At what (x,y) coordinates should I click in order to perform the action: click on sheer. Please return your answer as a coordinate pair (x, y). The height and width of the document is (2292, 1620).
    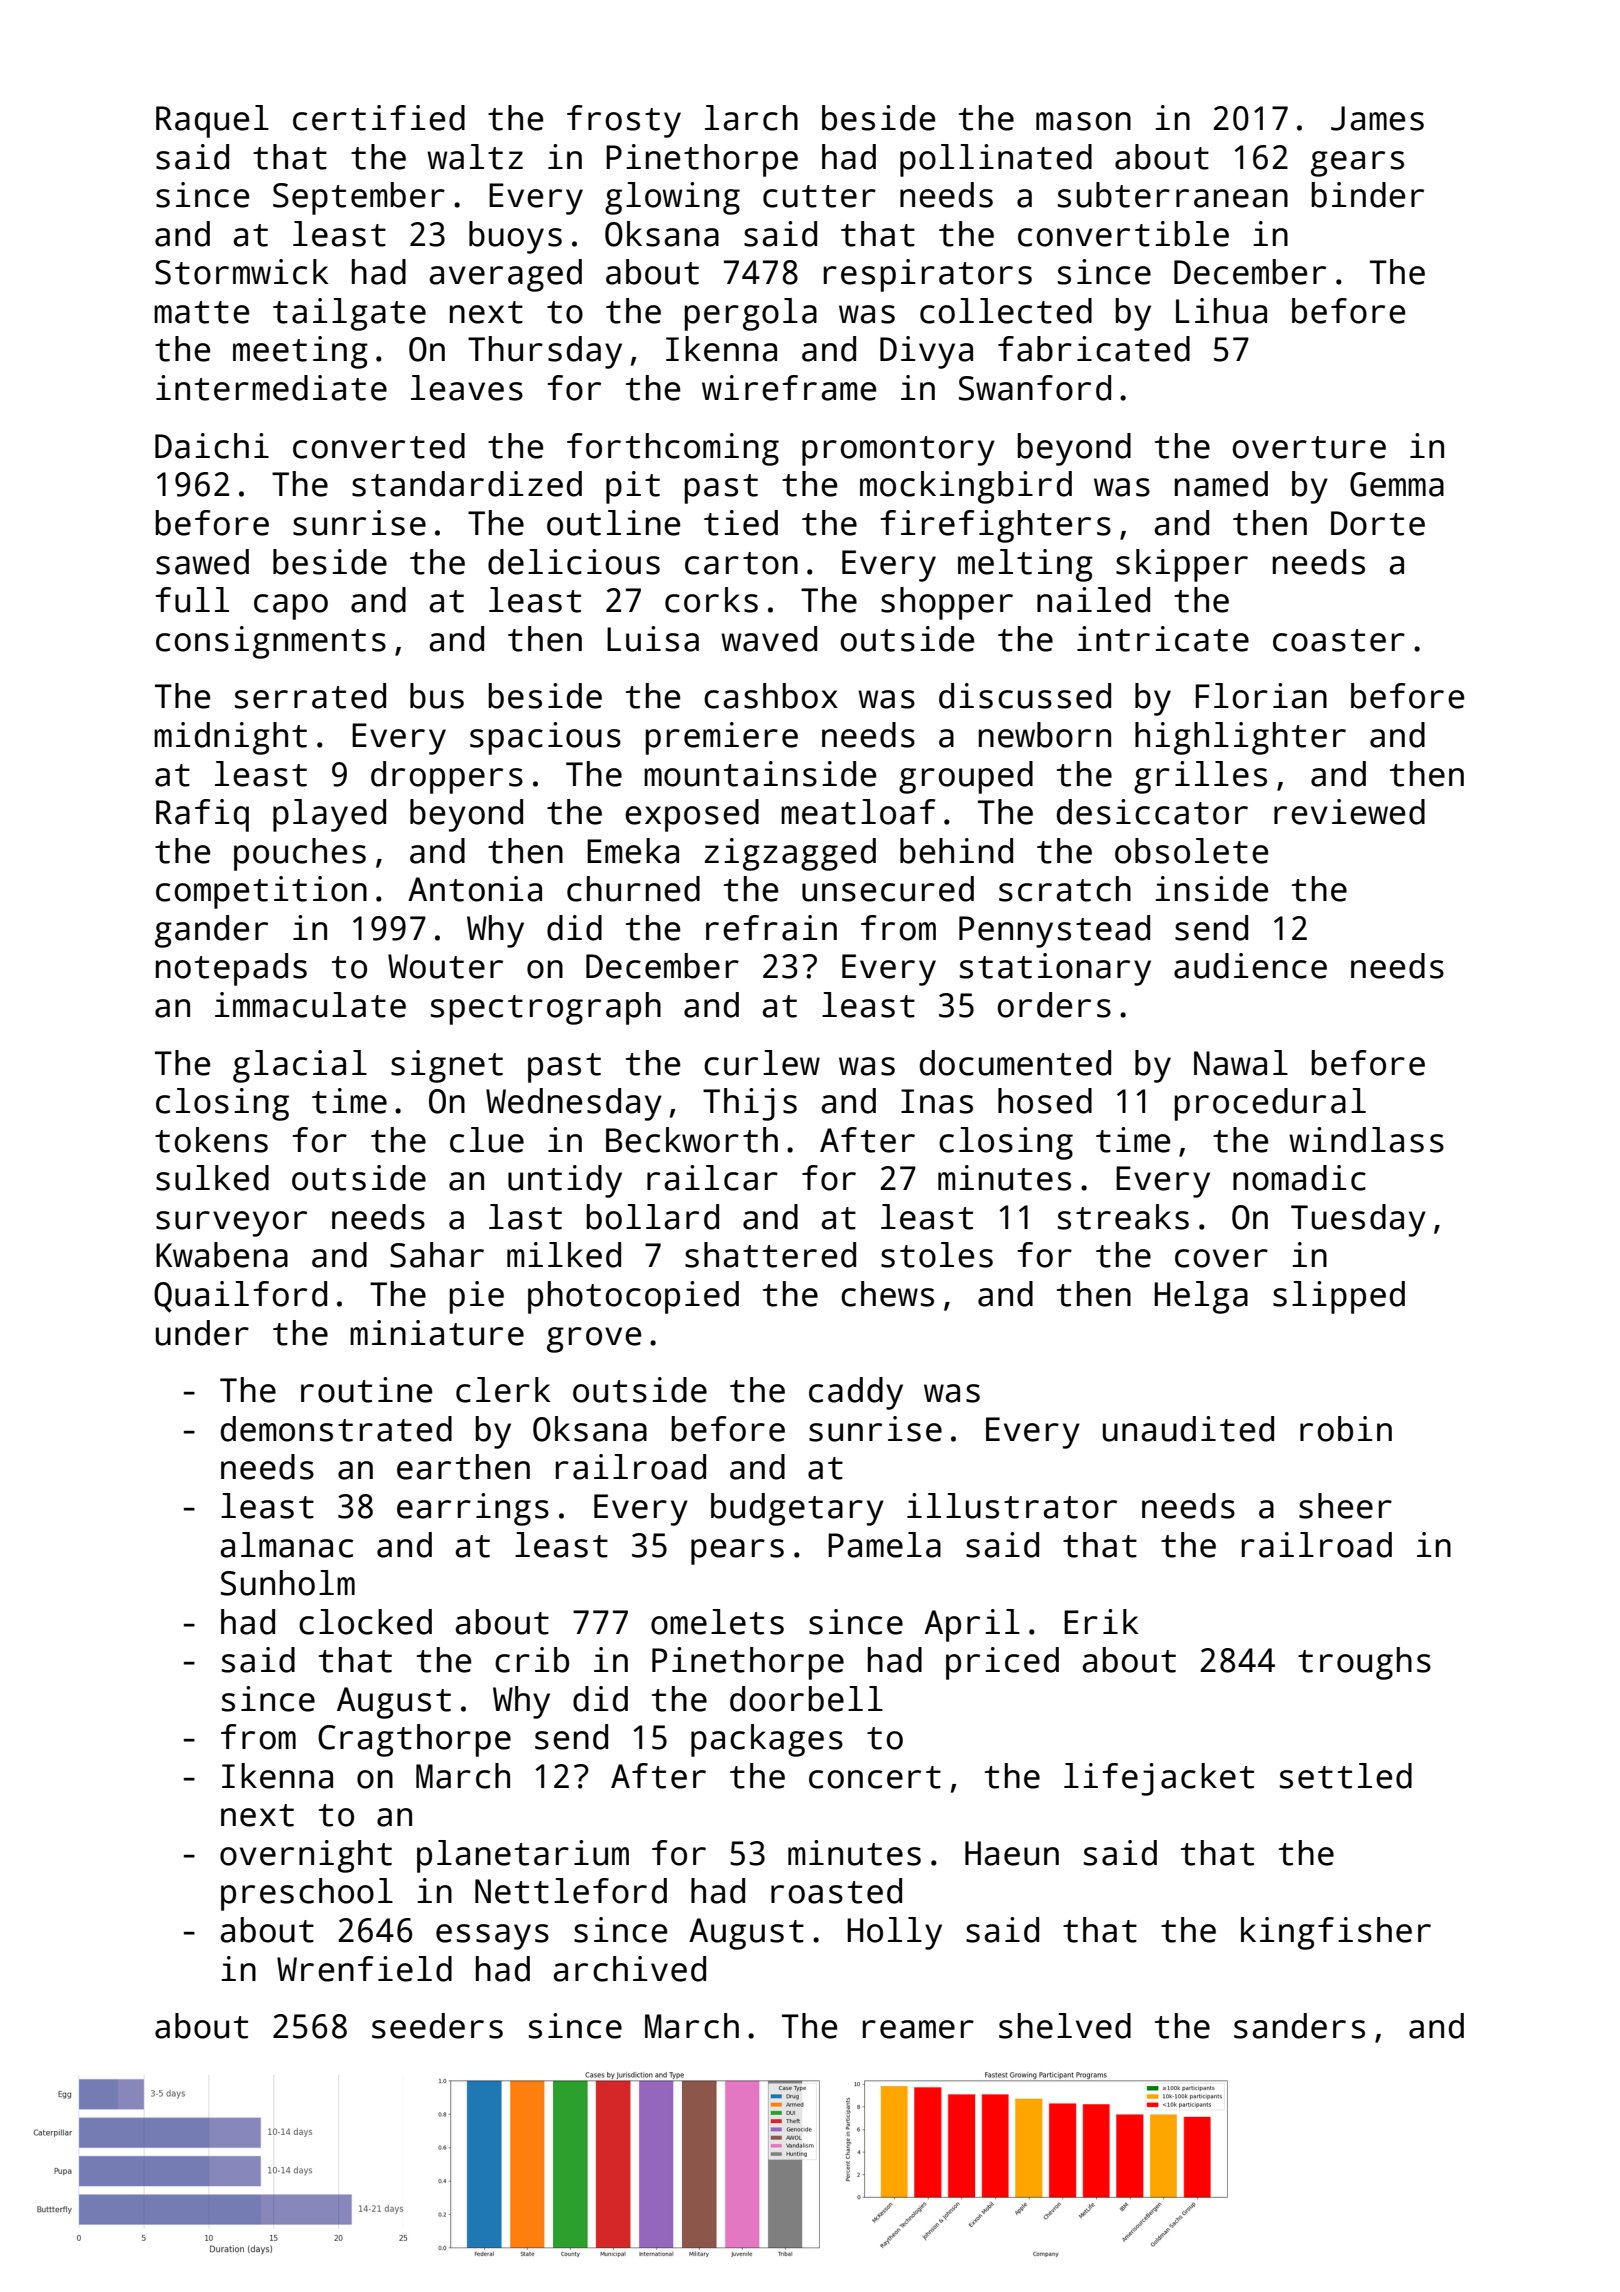
    Looking at the image, I should click on (1345, 1506).
